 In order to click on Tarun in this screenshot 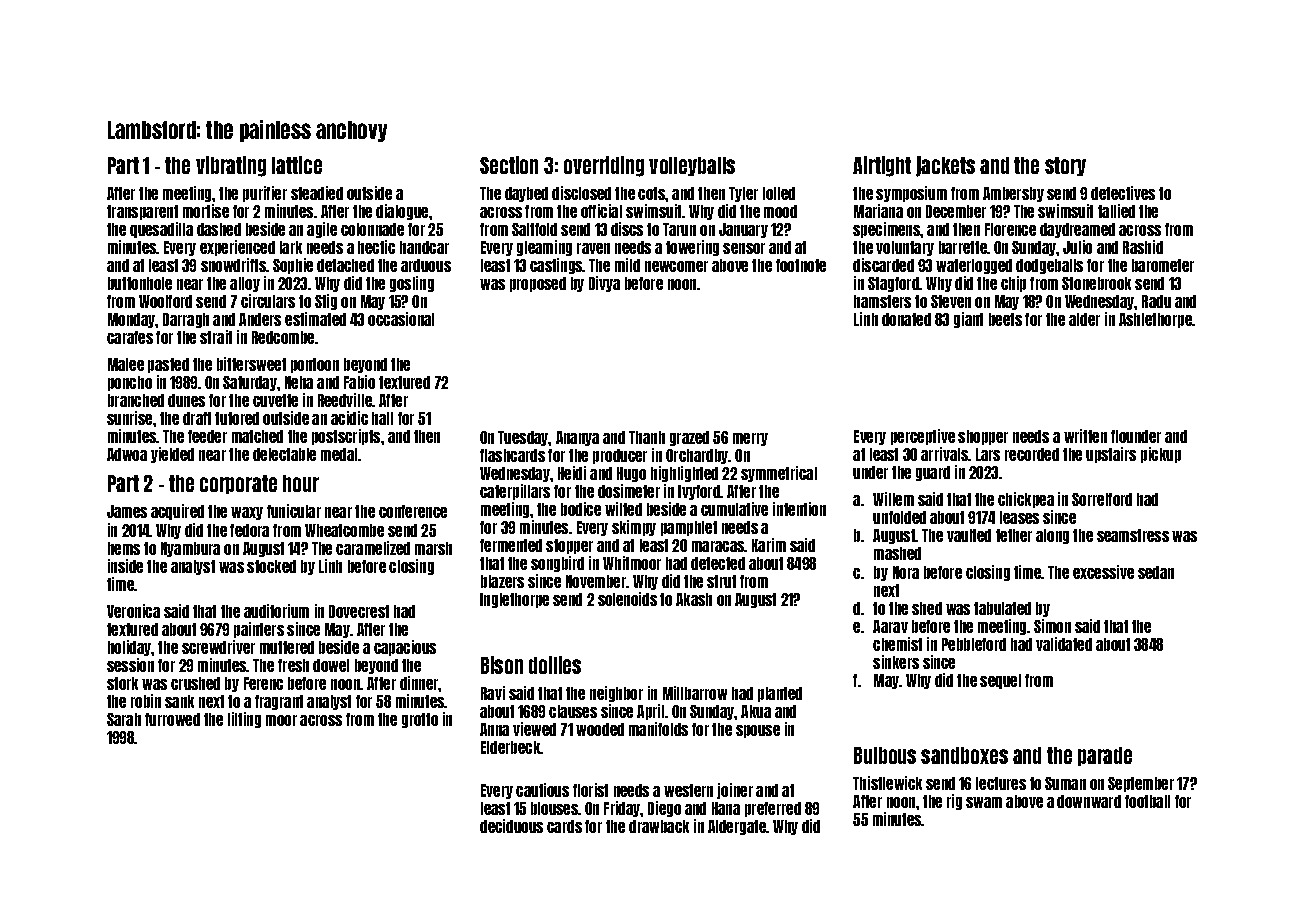, I will do `click(679, 229)`.
